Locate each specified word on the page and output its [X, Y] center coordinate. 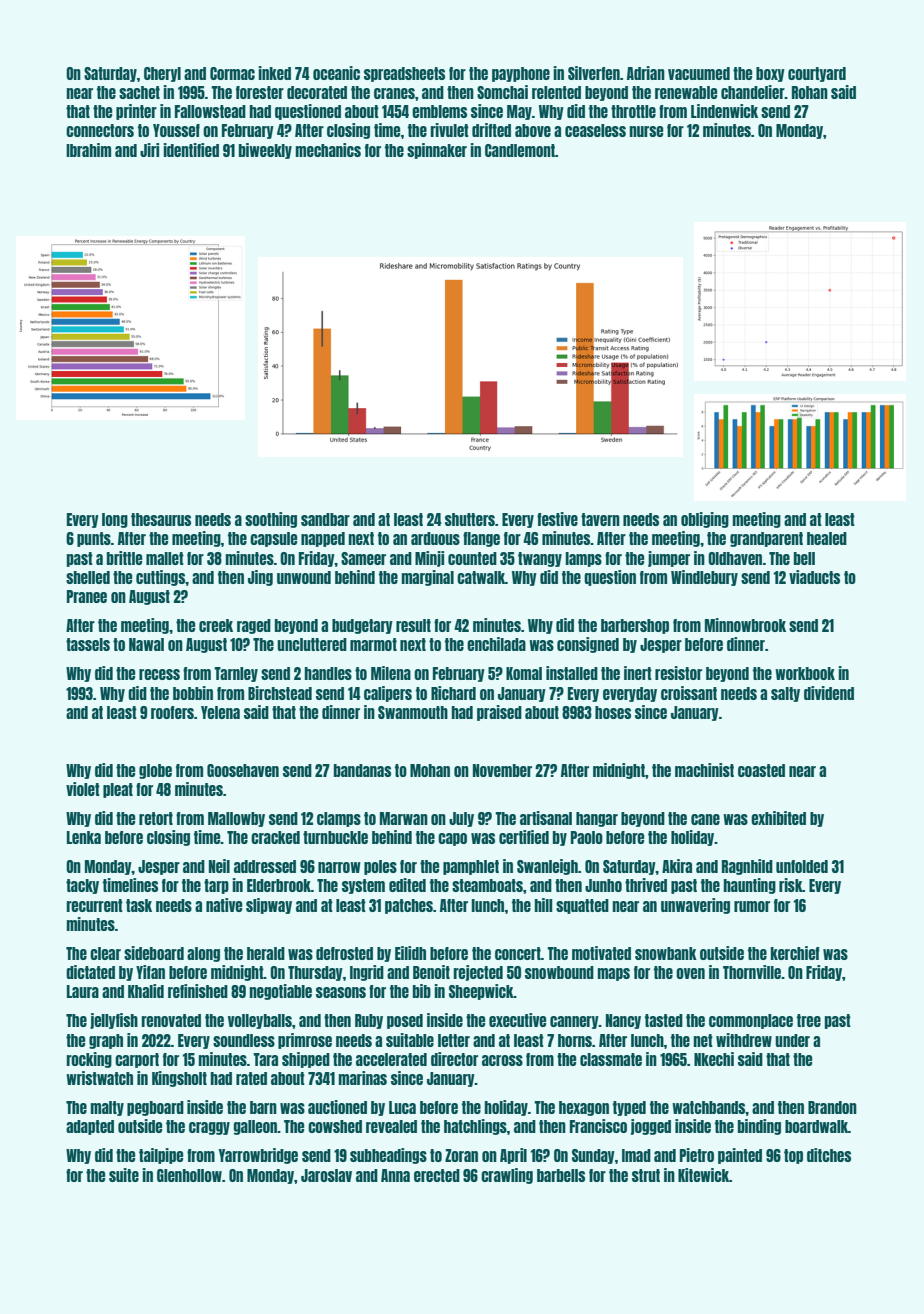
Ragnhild [747, 867]
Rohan [810, 92]
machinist [704, 770]
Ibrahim [88, 150]
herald [266, 953]
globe [155, 771]
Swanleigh [547, 867]
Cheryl [162, 74]
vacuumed [699, 73]
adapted [90, 1127]
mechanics [328, 150]
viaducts [814, 577]
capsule [274, 539]
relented [556, 92]
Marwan [404, 818]
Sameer [363, 558]
